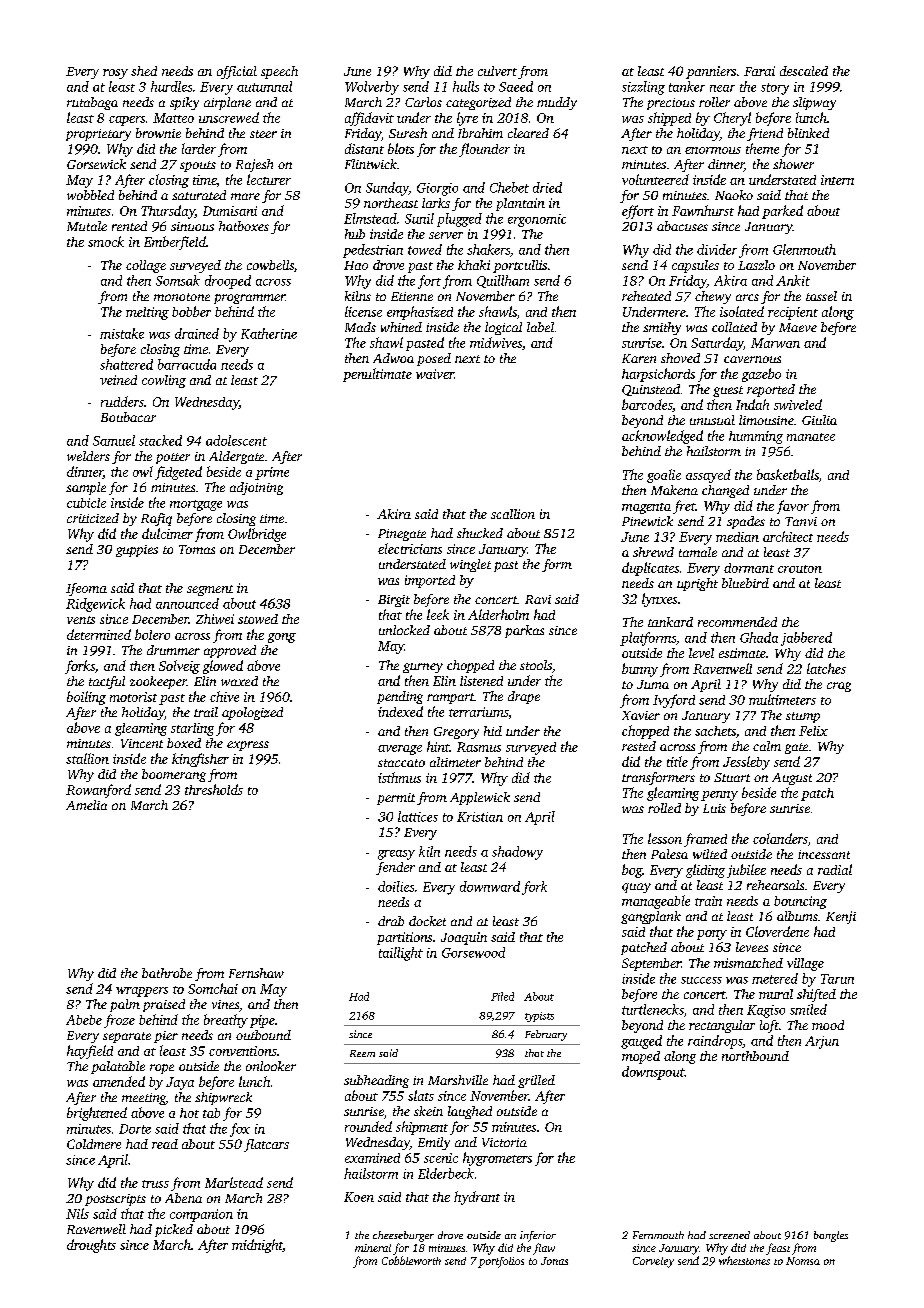  What do you see at coordinates (144, 71) in the screenshot?
I see `shed` at bounding box center [144, 71].
